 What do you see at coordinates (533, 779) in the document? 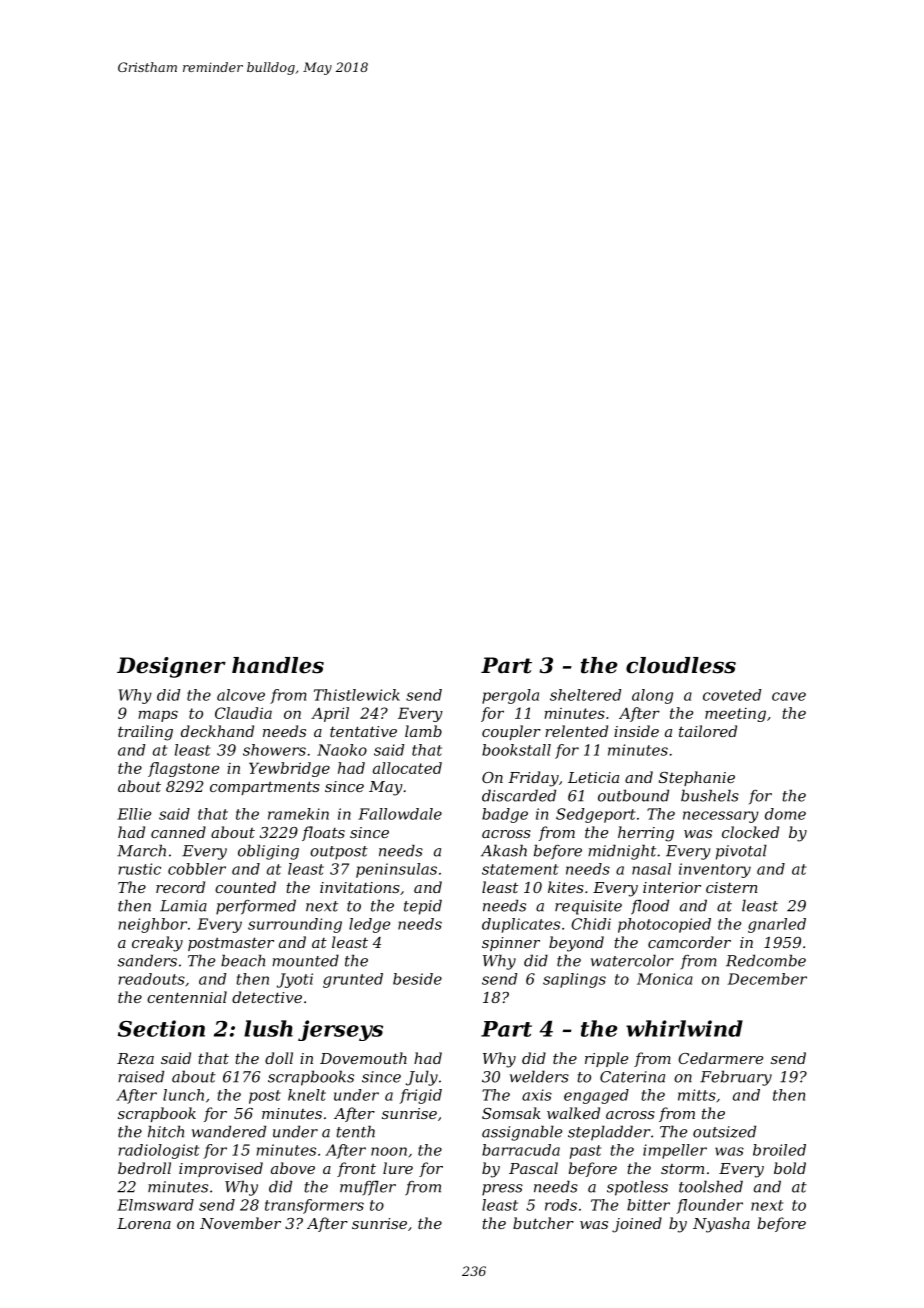
I see `Friday` at bounding box center [533, 779].
